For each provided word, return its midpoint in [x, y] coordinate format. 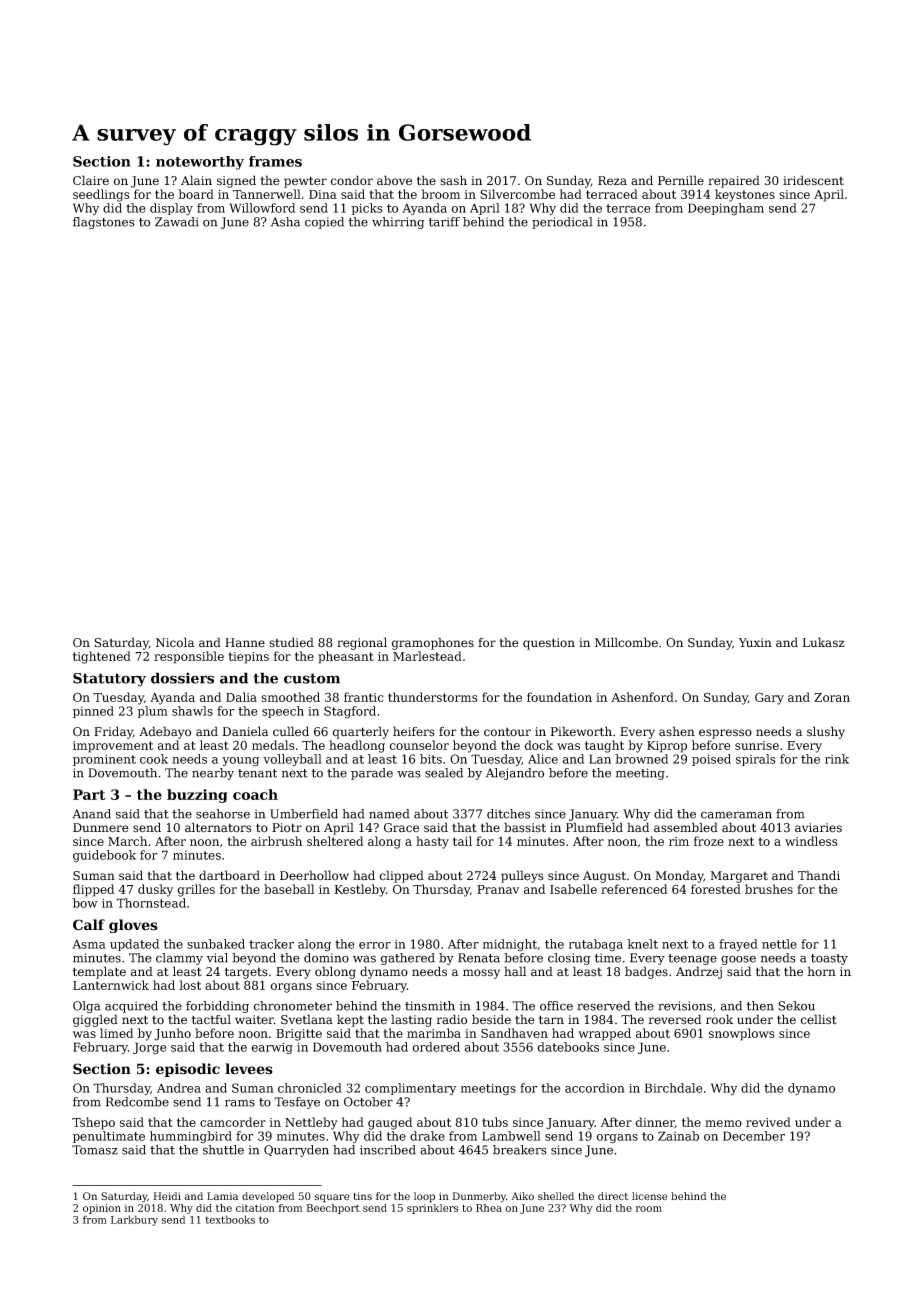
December [754, 1136]
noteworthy [200, 163]
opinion [102, 1209]
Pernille [681, 180]
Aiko [522, 1196]
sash [453, 180]
